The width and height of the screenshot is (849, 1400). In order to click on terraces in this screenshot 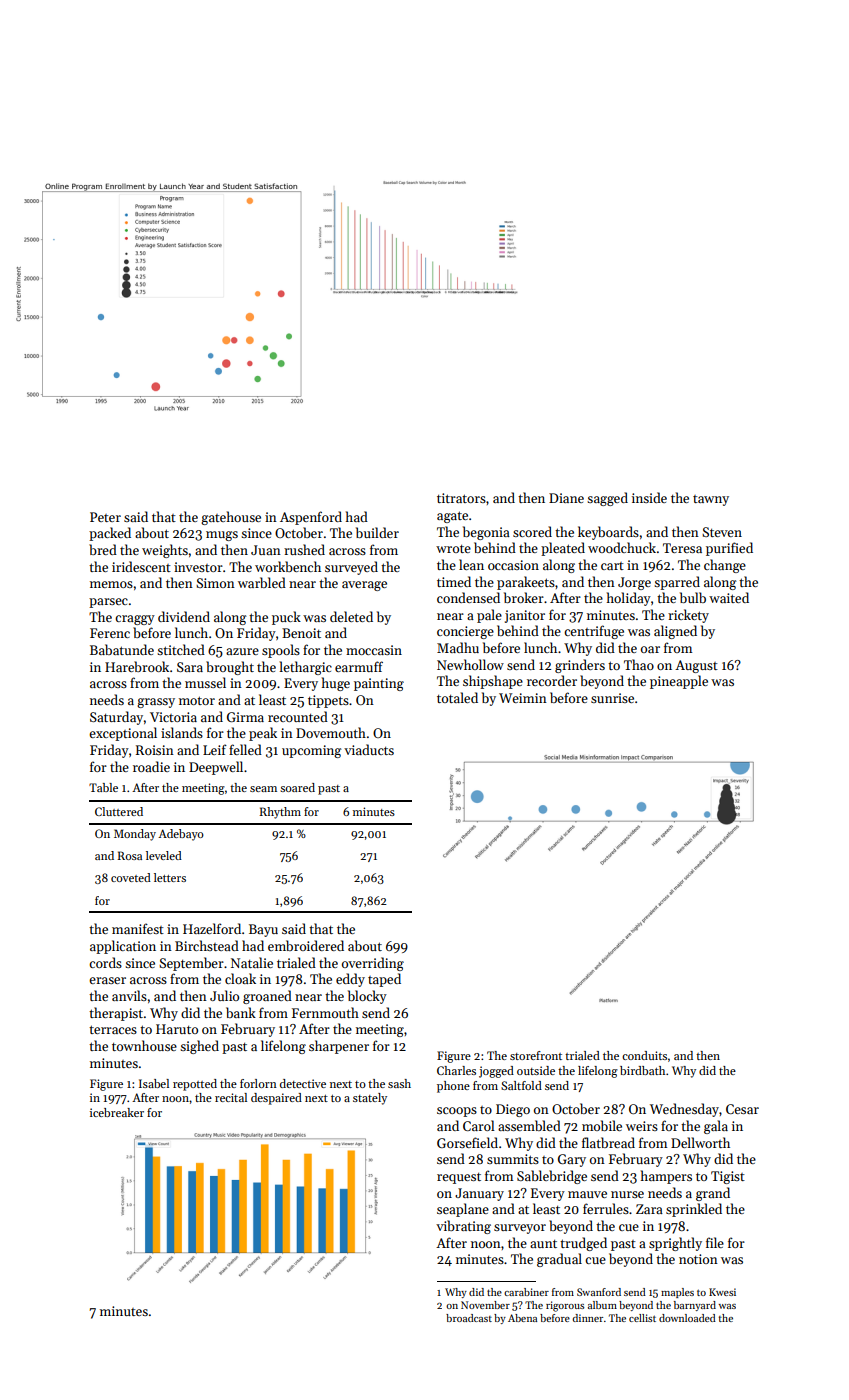, I will do `click(113, 1029)`.
